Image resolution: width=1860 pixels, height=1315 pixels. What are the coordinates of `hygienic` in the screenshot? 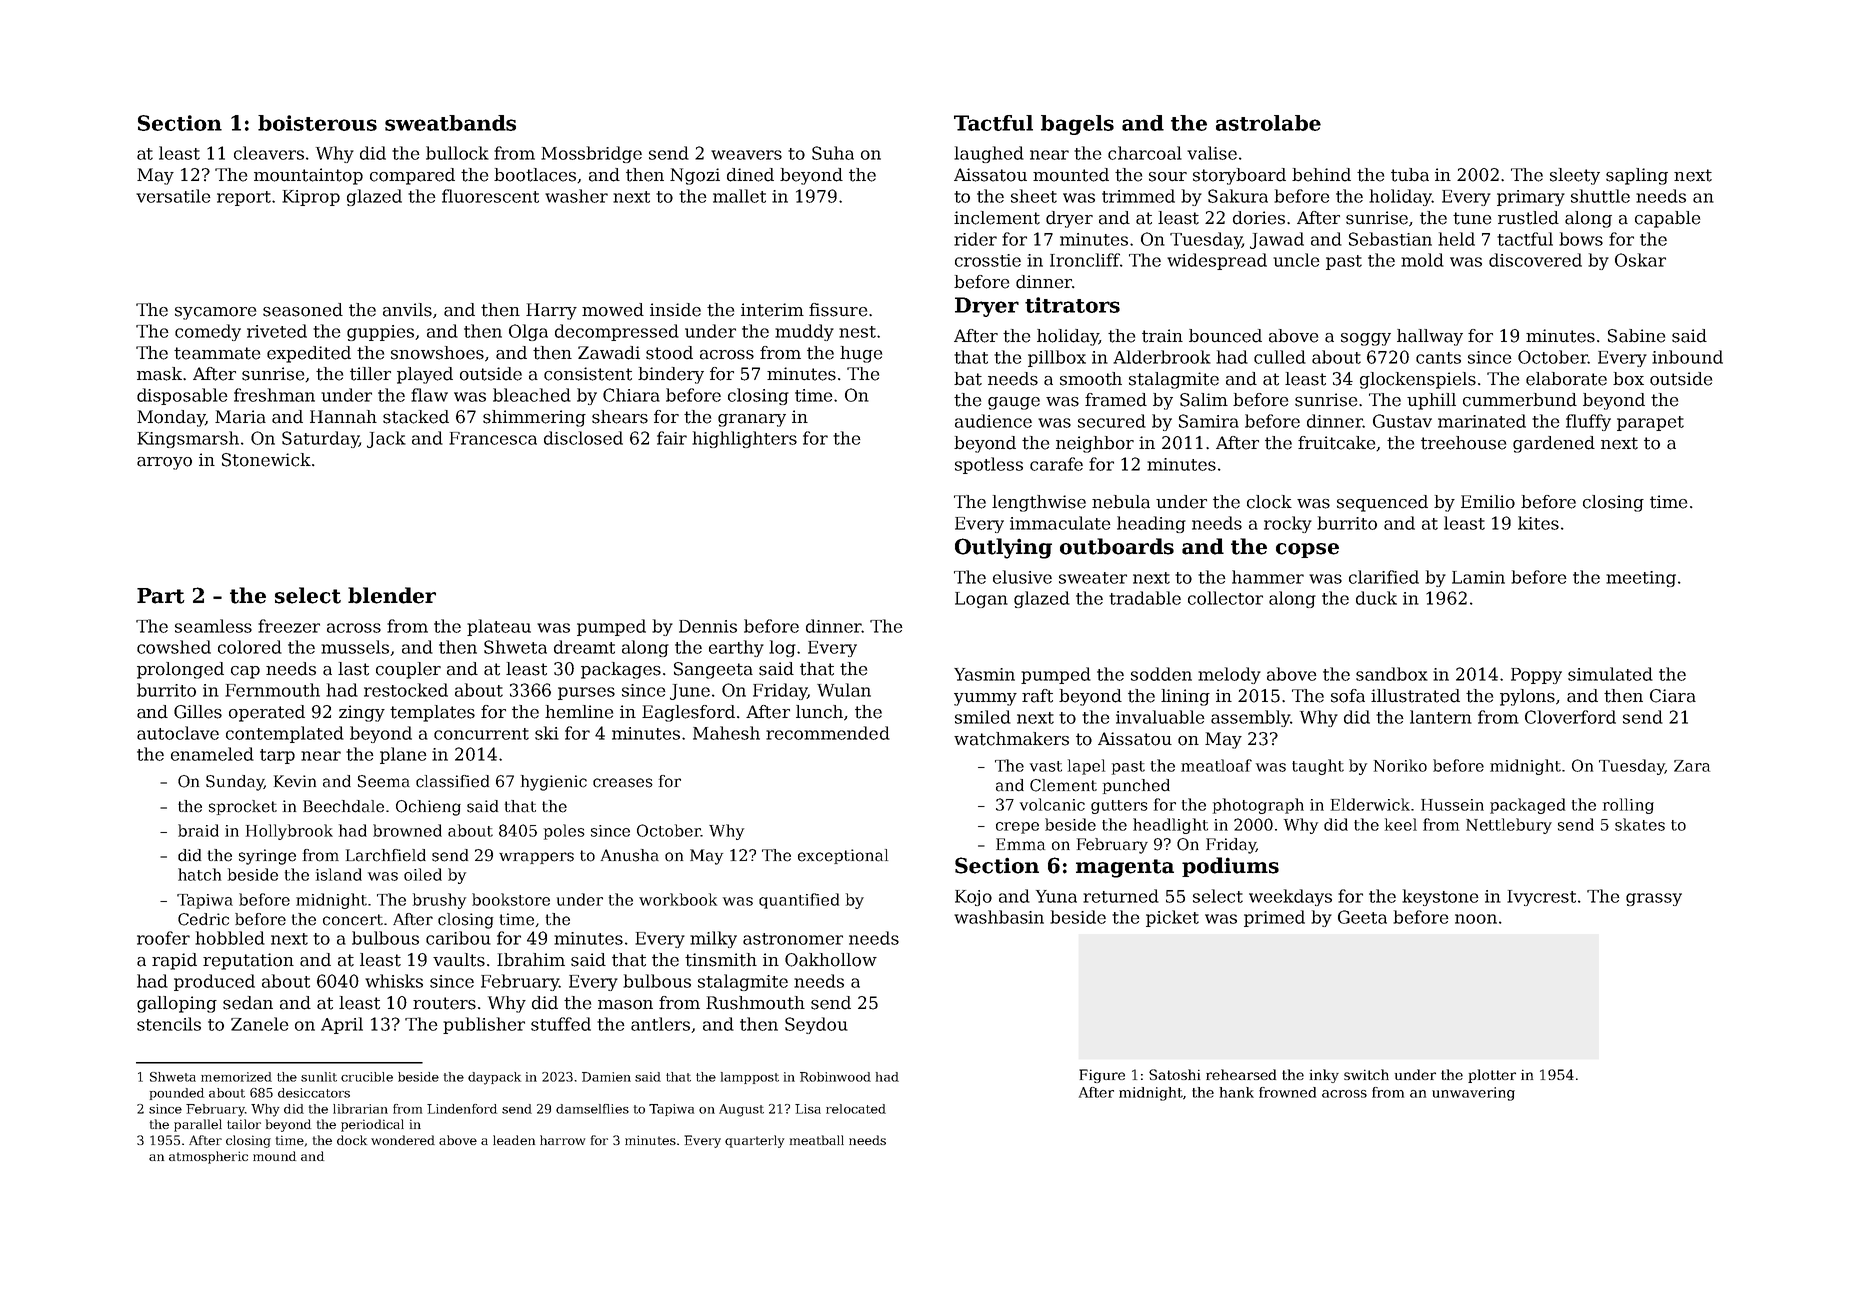 It's located at (554, 783).
